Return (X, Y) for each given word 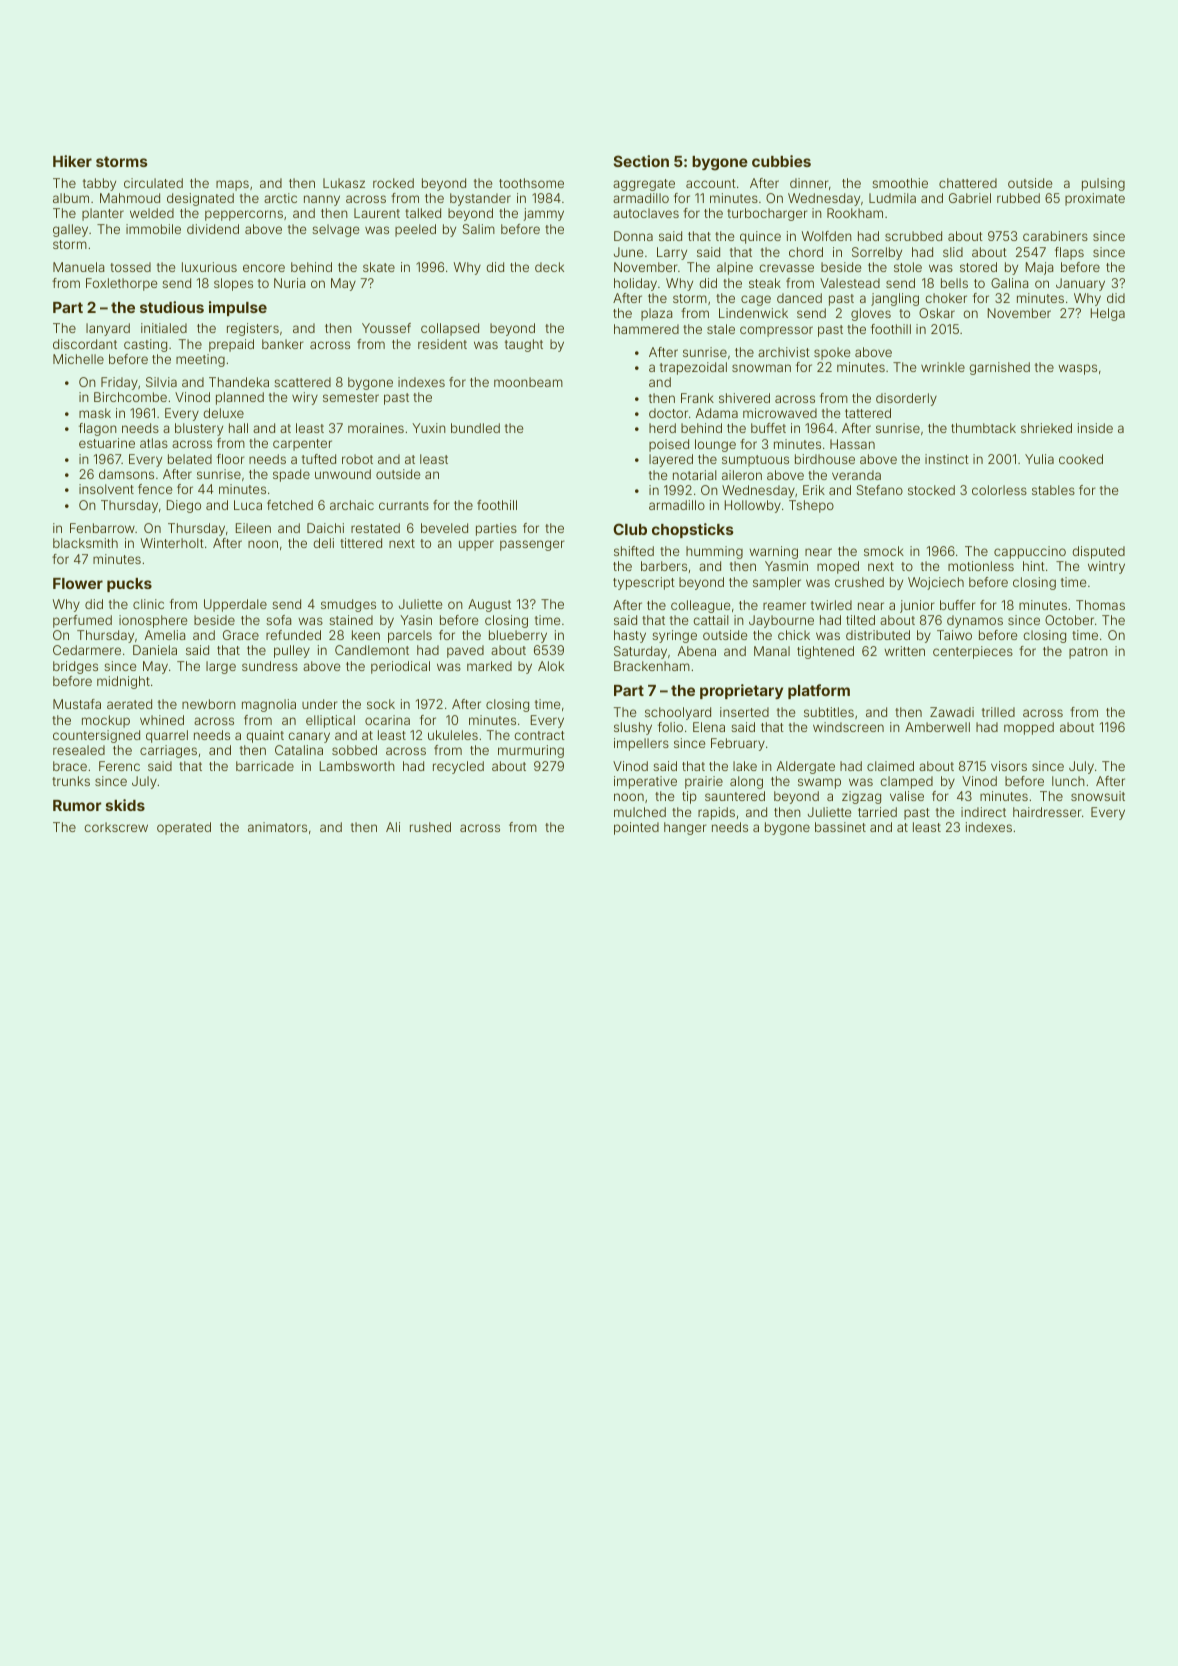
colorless (999, 490)
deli (323, 543)
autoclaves (646, 213)
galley (70, 230)
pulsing (1103, 184)
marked (489, 666)
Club (630, 529)
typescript (644, 583)
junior (917, 606)
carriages (168, 751)
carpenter (302, 445)
